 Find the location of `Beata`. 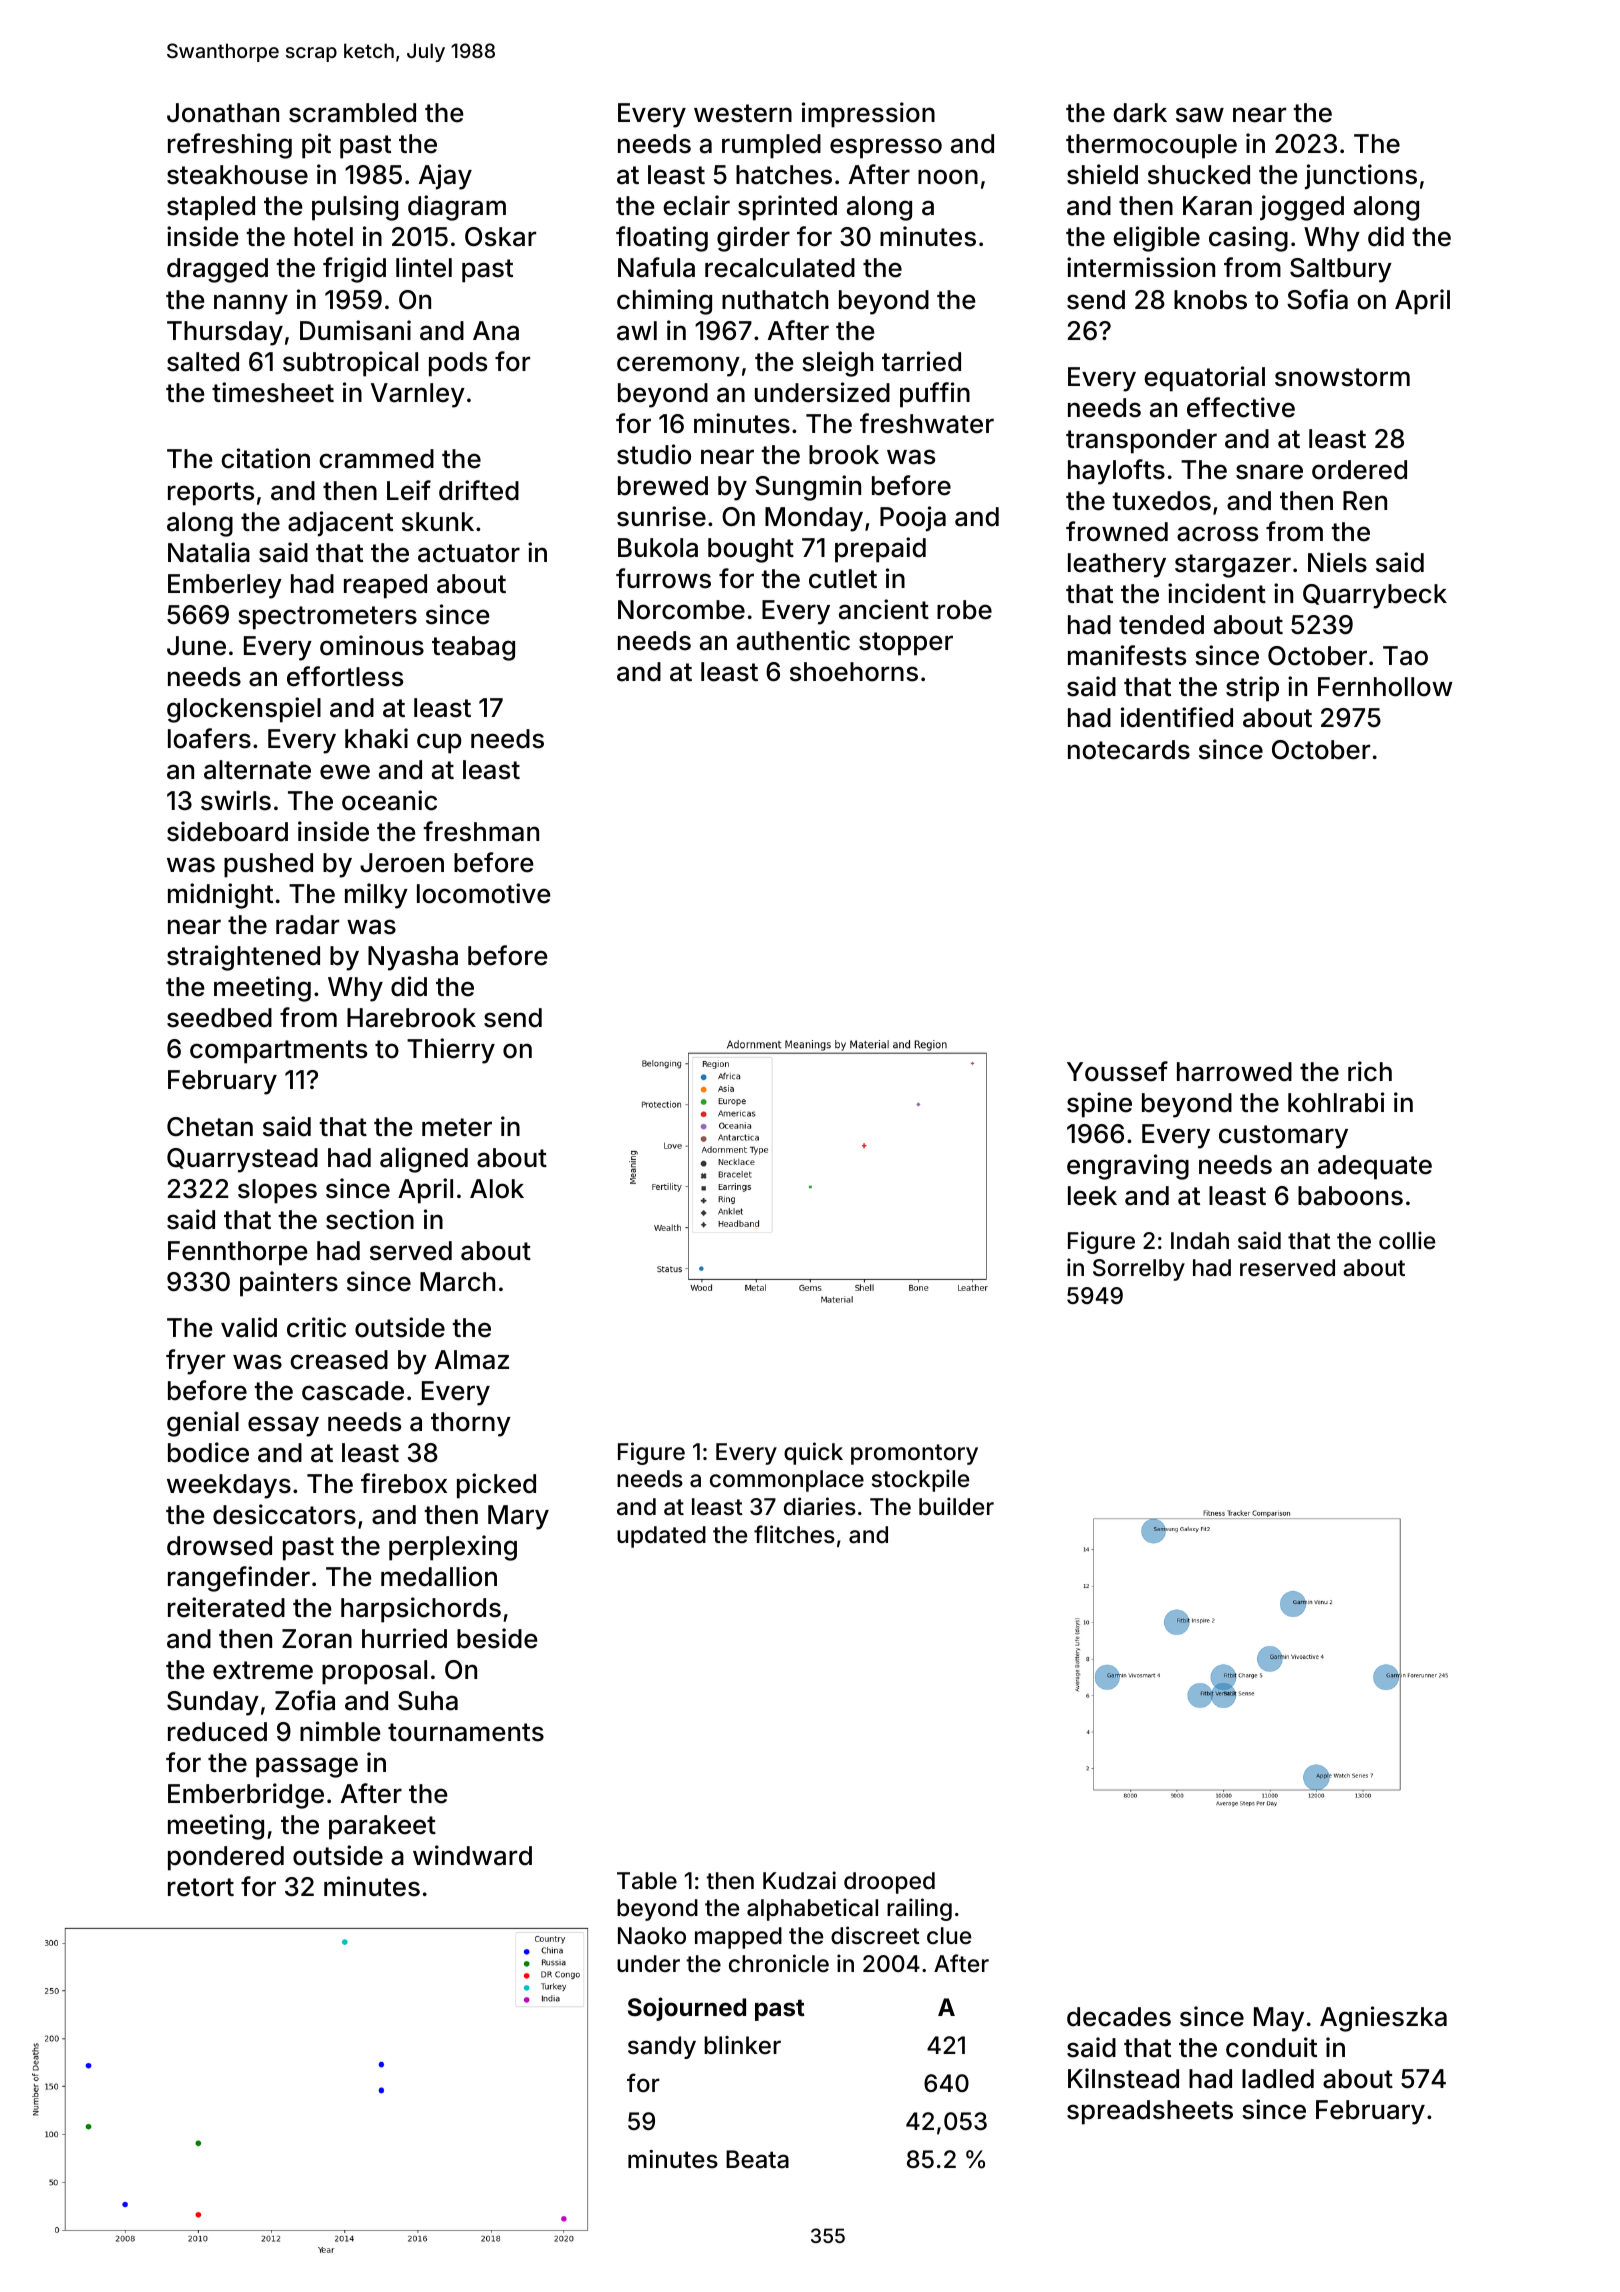

Beata is located at coordinates (757, 2159).
